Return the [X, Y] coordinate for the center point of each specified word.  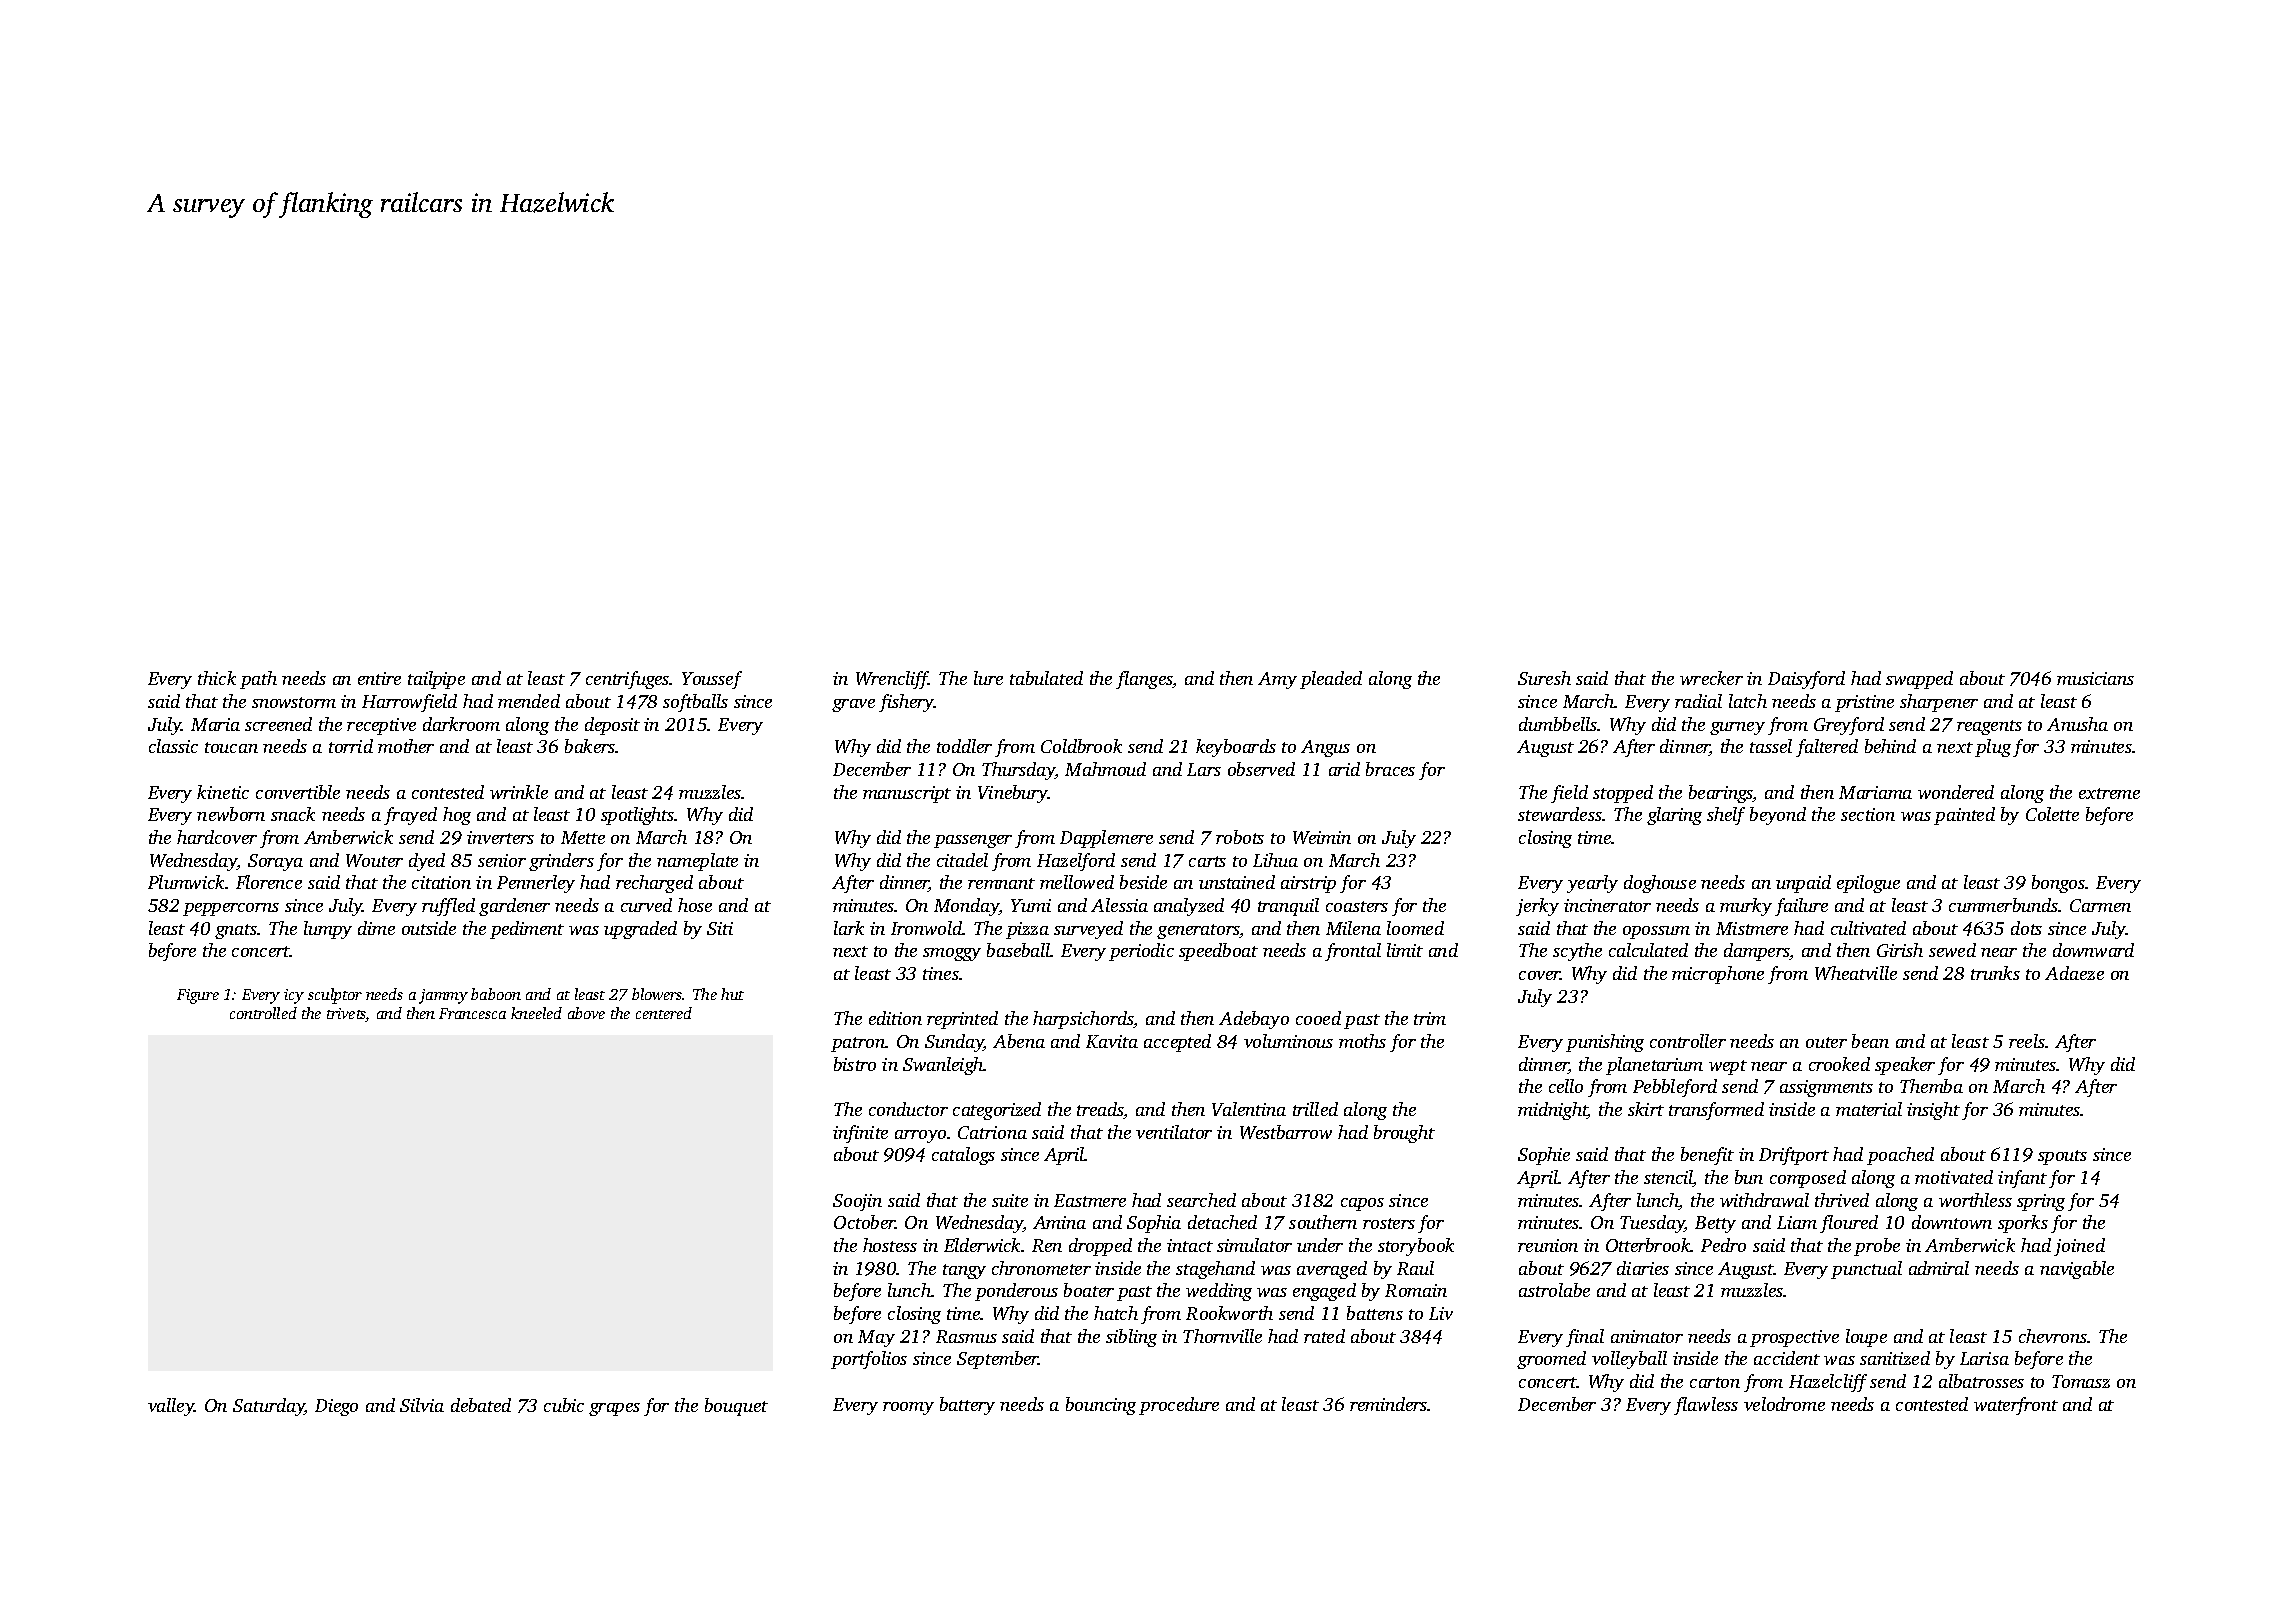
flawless [1706, 1406]
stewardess [1560, 814]
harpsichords [1083, 1020]
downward [2093, 950]
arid [1344, 769]
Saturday [269, 1407]
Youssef [712, 680]
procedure [1179, 1406]
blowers [657, 994]
